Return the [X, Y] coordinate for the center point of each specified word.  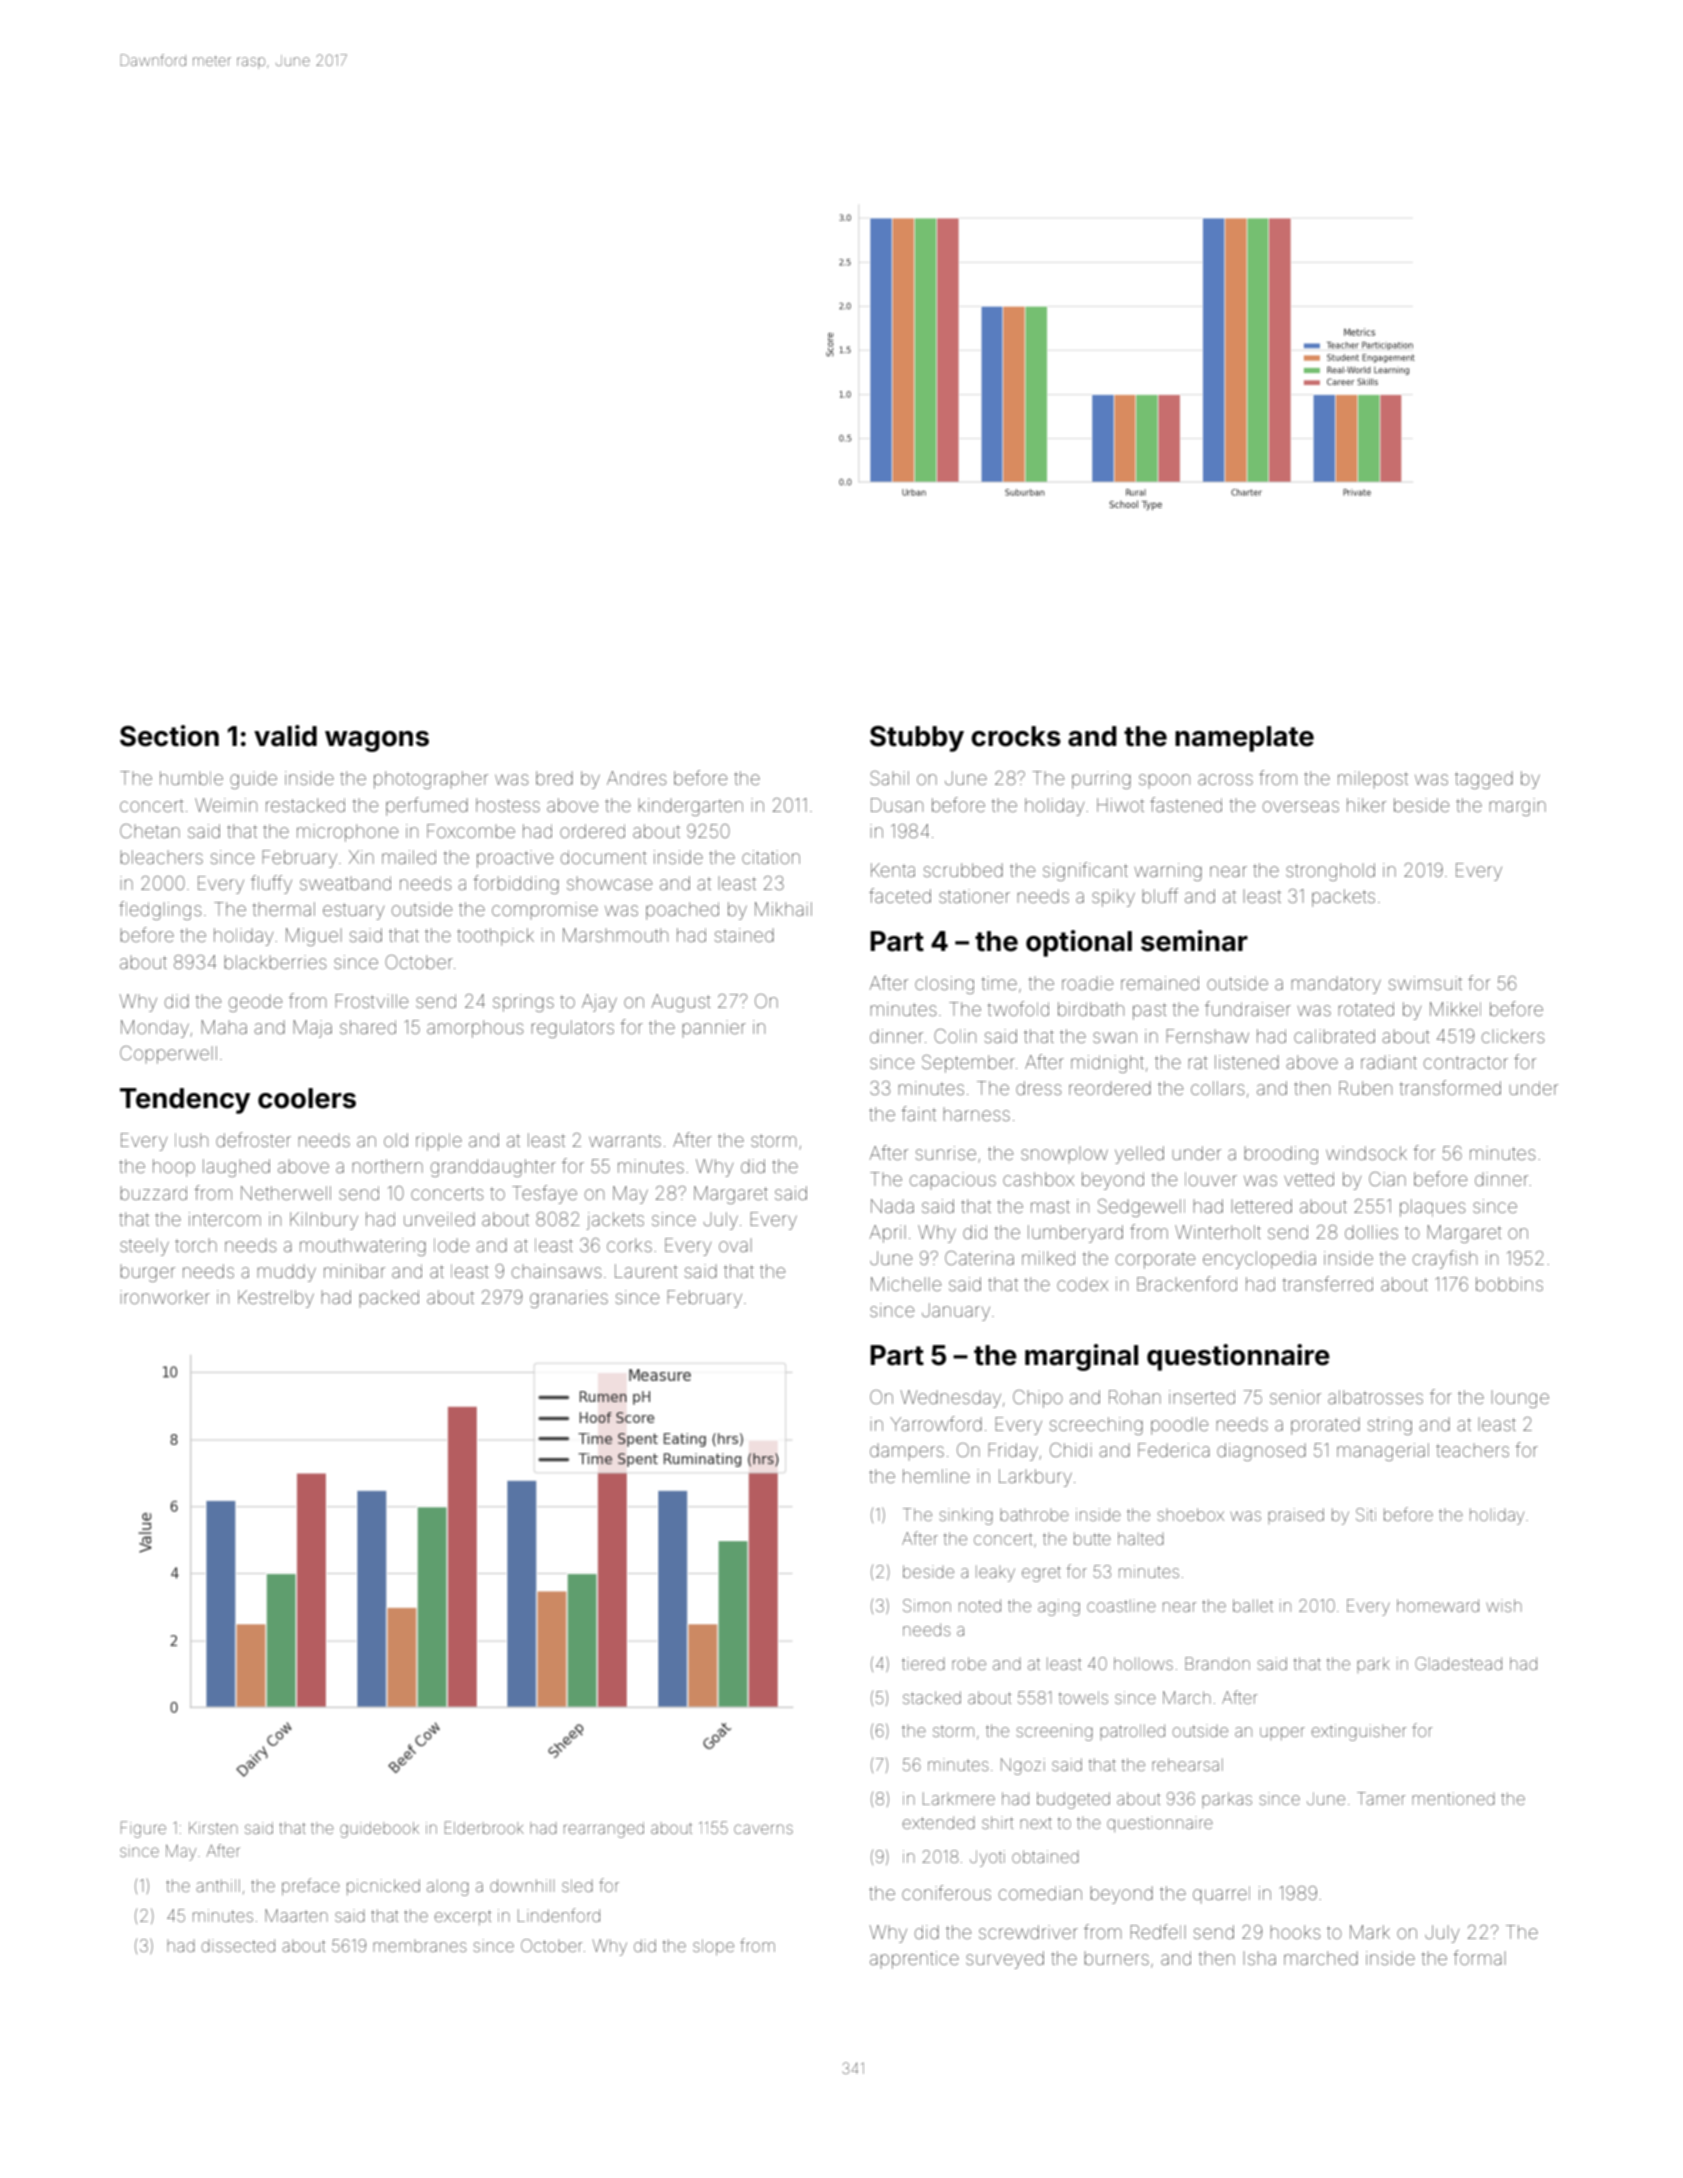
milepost [1373, 780]
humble [191, 778]
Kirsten [213, 1828]
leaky [995, 1573]
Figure [143, 1829]
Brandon [1217, 1663]
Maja [313, 1029]
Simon [927, 1605]
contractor [1466, 1062]
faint [918, 1113]
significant [1085, 871]
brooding [1281, 1155]
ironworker [165, 1297]
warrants [625, 1140]
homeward [1438, 1605]
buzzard [154, 1193]
